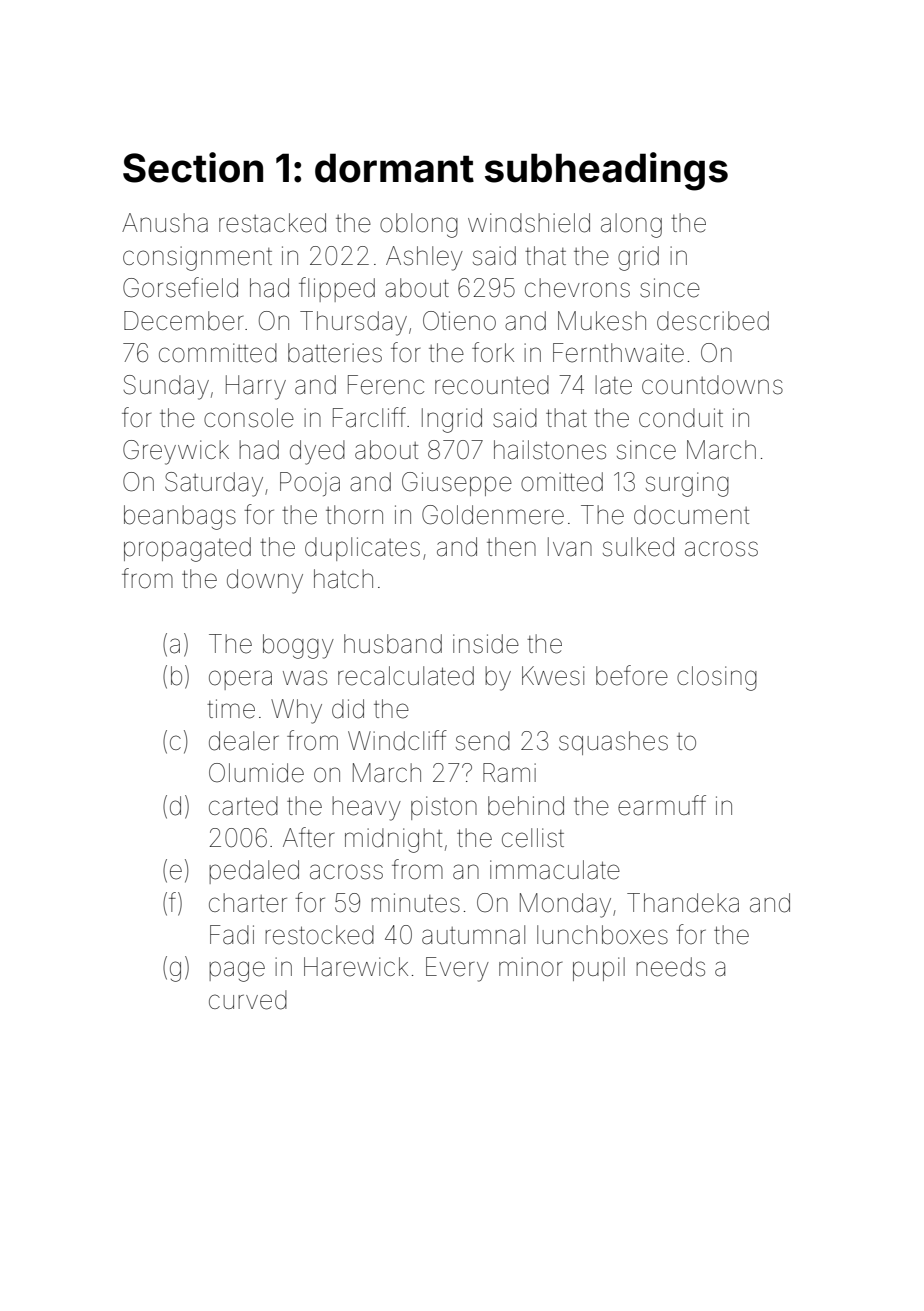 The width and height of the screenshot is (924, 1311). Describe the element at coordinates (193, 167) in the screenshot. I see `Section` at that location.
